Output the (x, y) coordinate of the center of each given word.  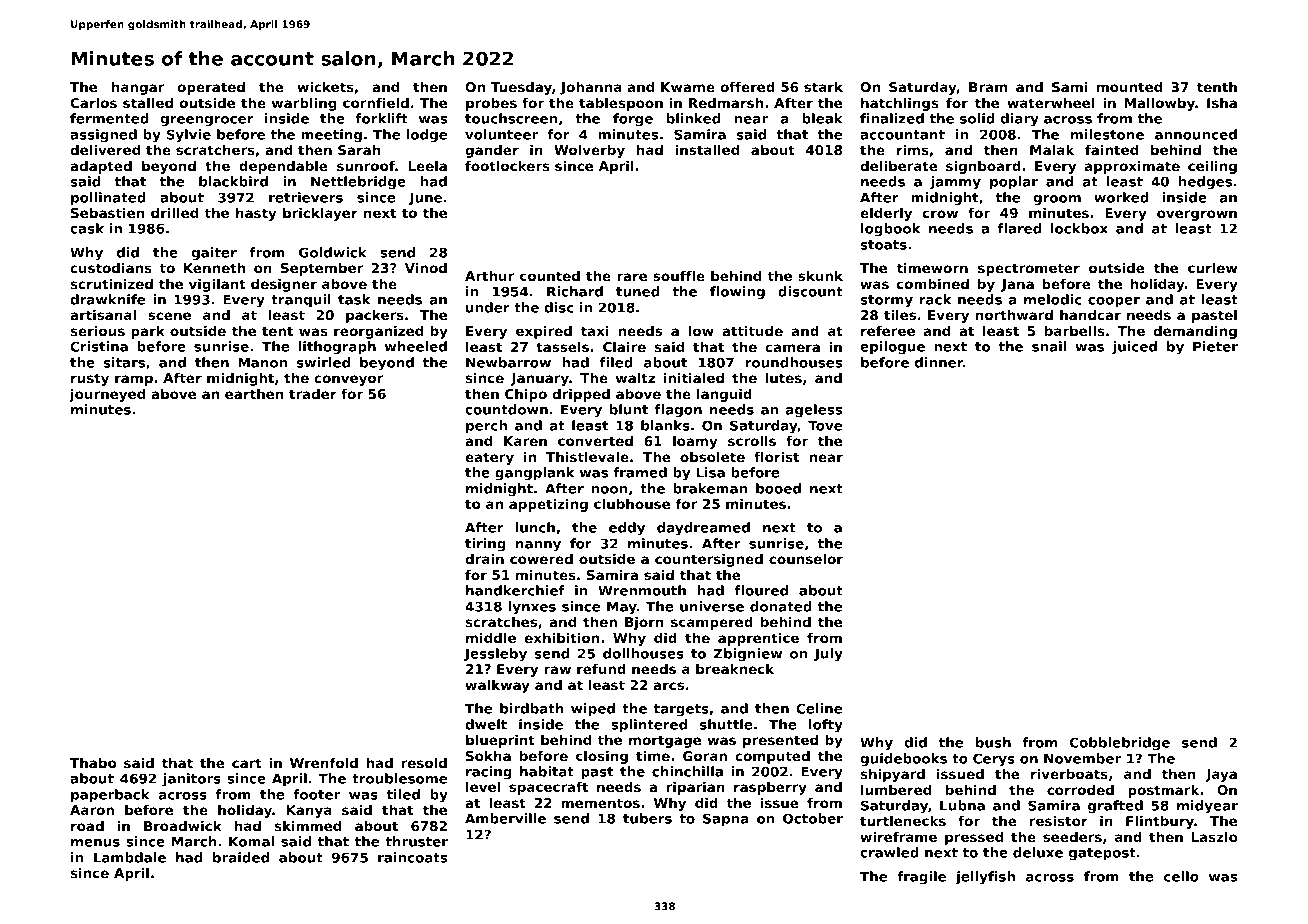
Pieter (1215, 346)
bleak (822, 118)
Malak (1052, 150)
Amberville (505, 818)
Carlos (93, 103)
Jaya (1221, 775)
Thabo (93, 763)
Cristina (99, 346)
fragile (921, 878)
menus (95, 843)
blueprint (500, 741)
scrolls (752, 441)
